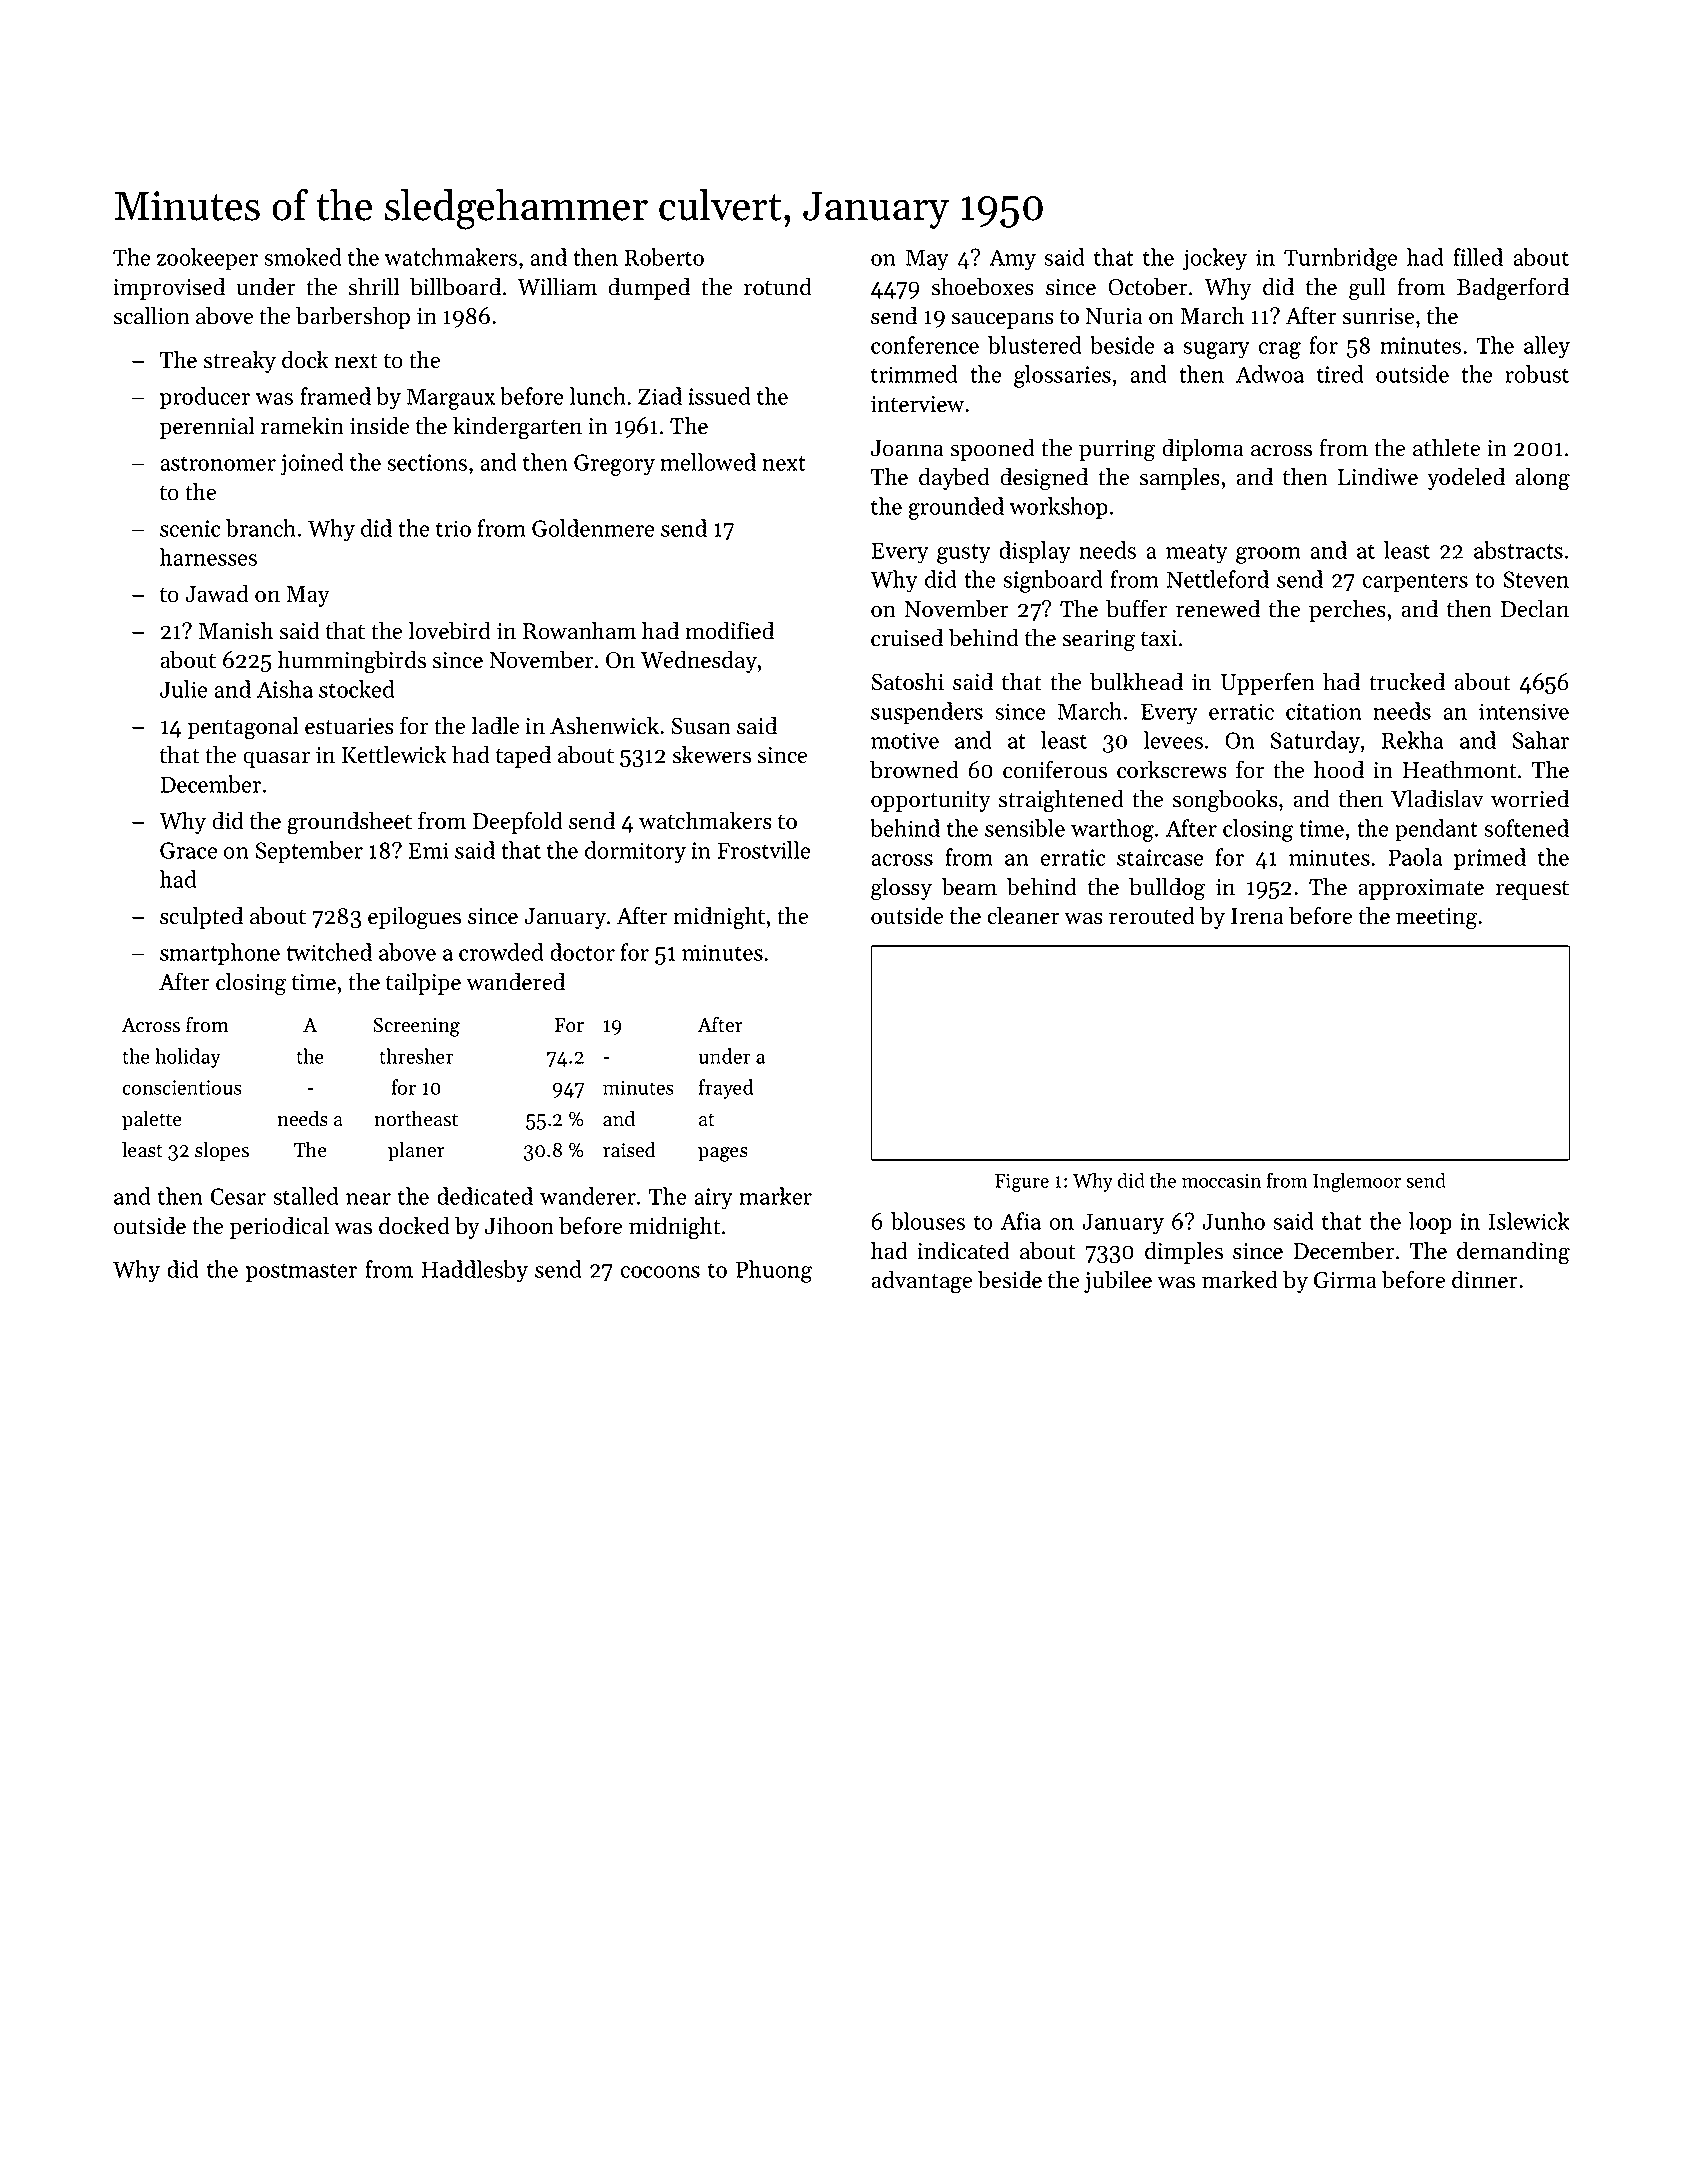 The image size is (1683, 2178). I want to click on smoked, so click(303, 257).
